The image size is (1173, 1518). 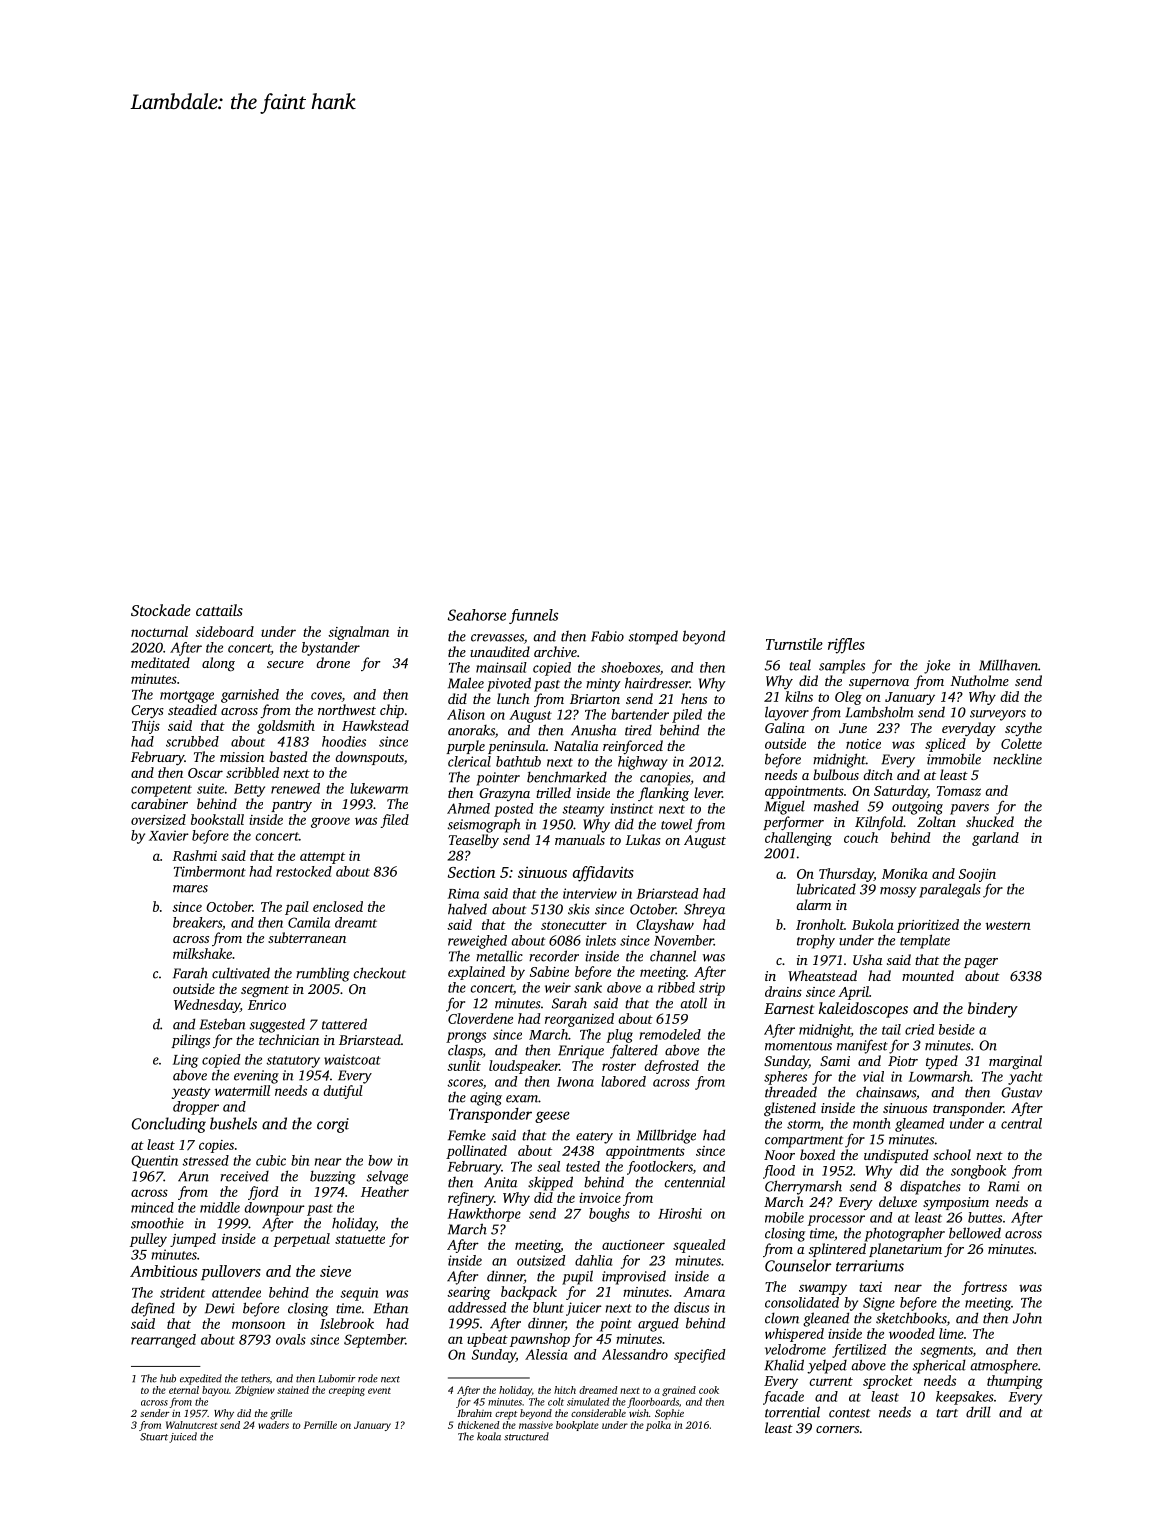 I want to click on Pernille, so click(x=320, y=1425).
